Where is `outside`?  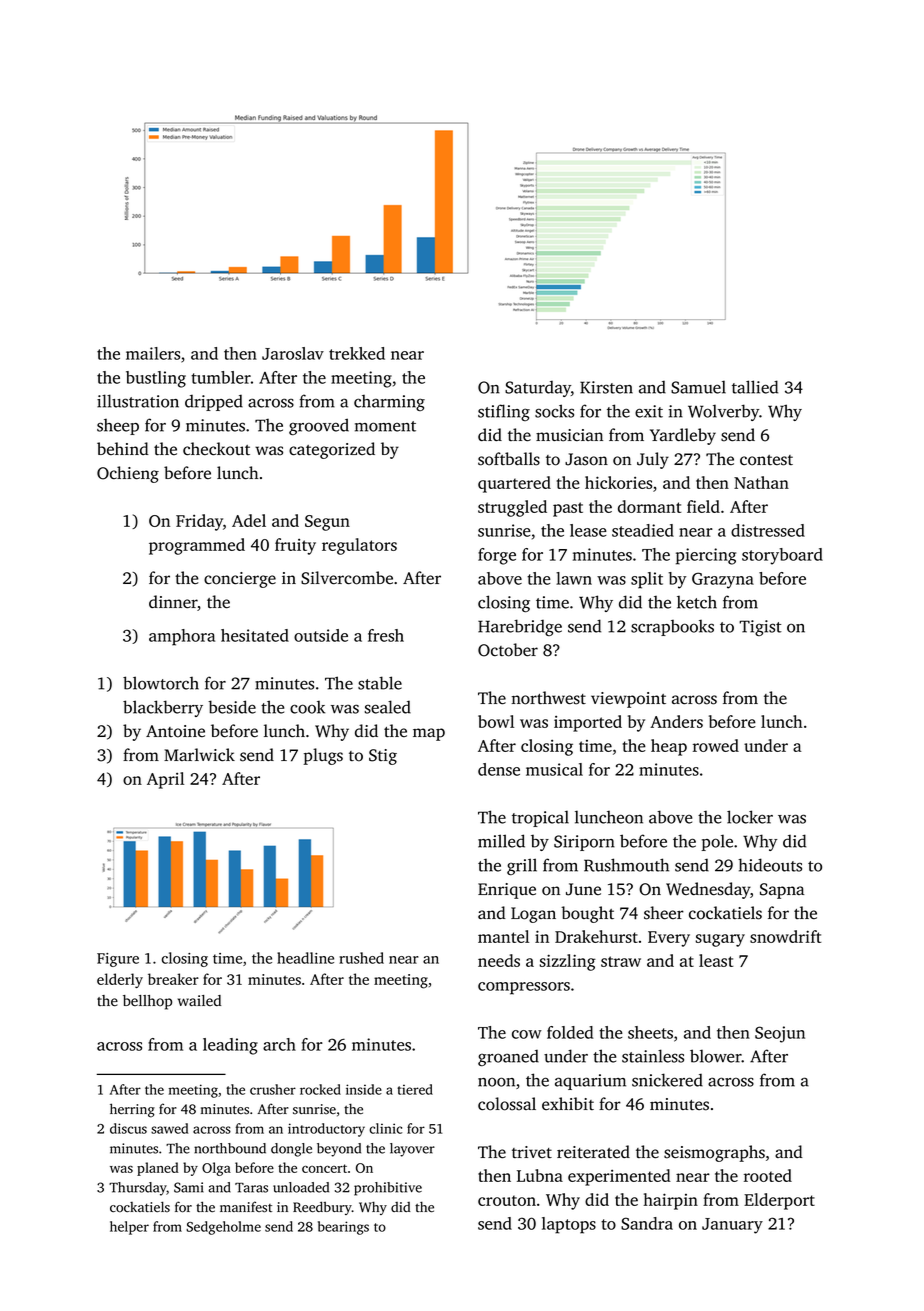
outside is located at coordinates (321, 635).
